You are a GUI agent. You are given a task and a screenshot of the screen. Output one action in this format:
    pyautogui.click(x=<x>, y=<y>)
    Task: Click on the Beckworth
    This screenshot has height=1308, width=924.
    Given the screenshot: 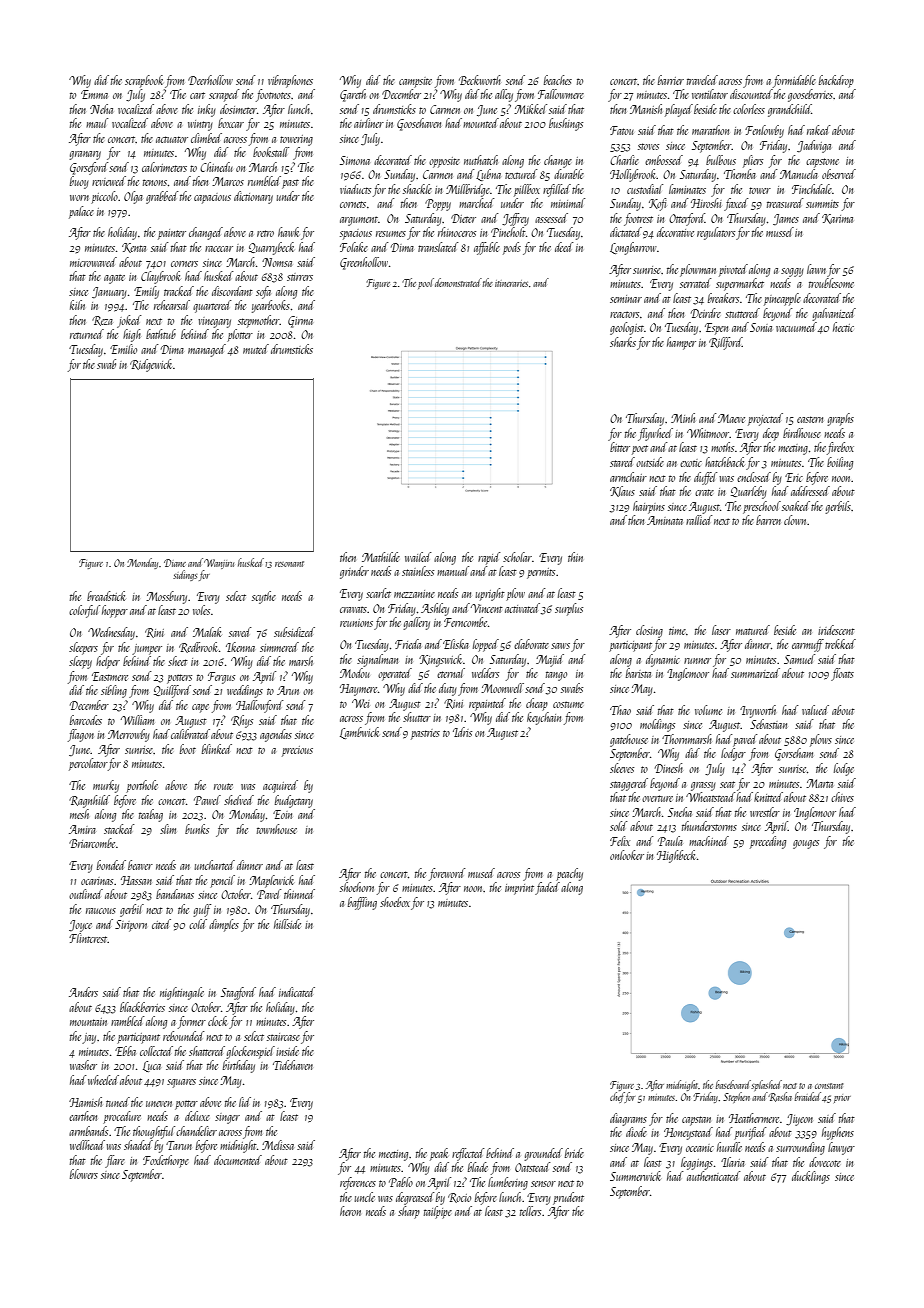 What is the action you would take?
    pyautogui.click(x=480, y=80)
